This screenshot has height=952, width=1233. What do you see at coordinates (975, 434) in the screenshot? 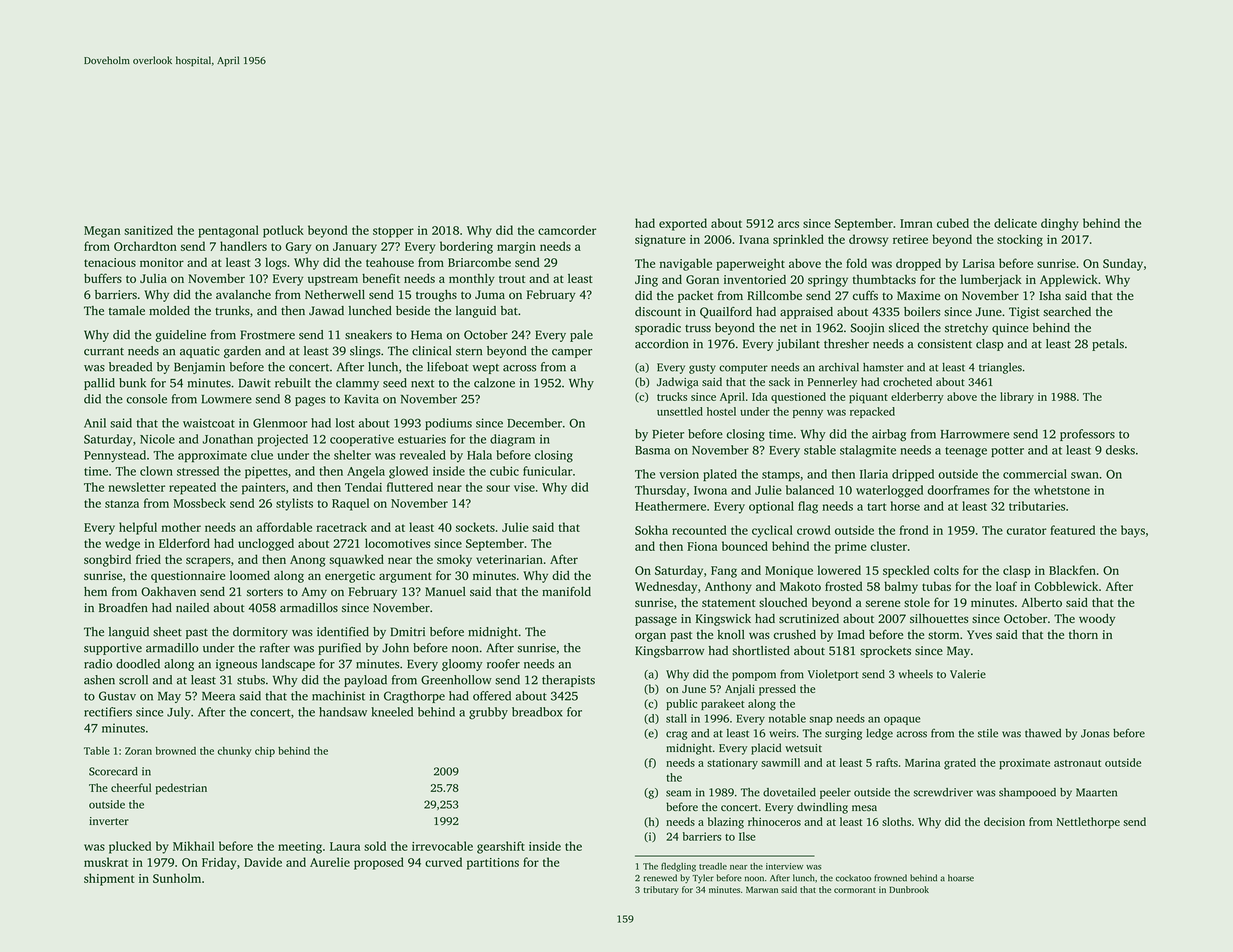
I see `Harrowmere` at bounding box center [975, 434].
